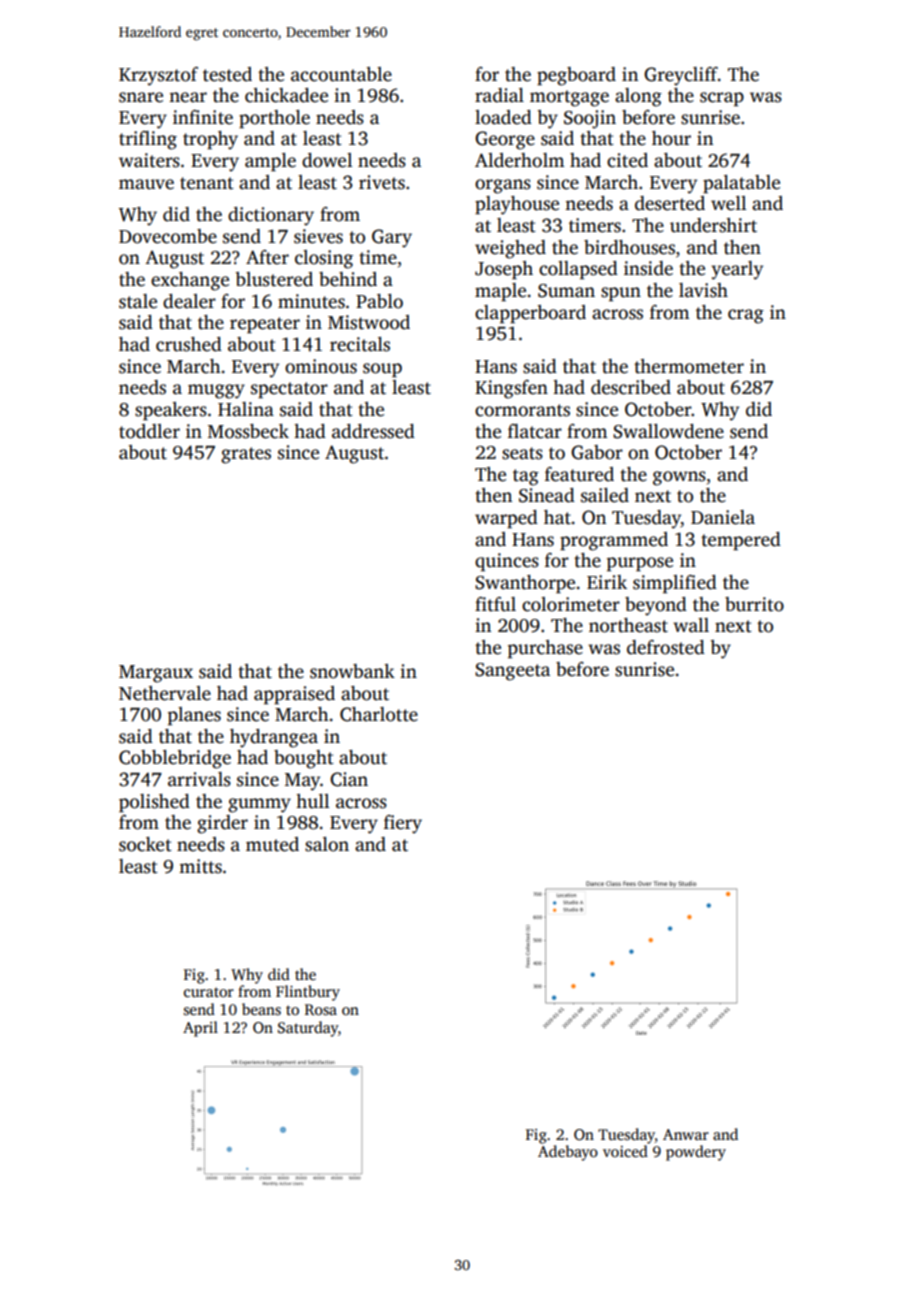 The width and height of the image is (908, 1316). What do you see at coordinates (666, 647) in the image?
I see `defrosted` at bounding box center [666, 647].
